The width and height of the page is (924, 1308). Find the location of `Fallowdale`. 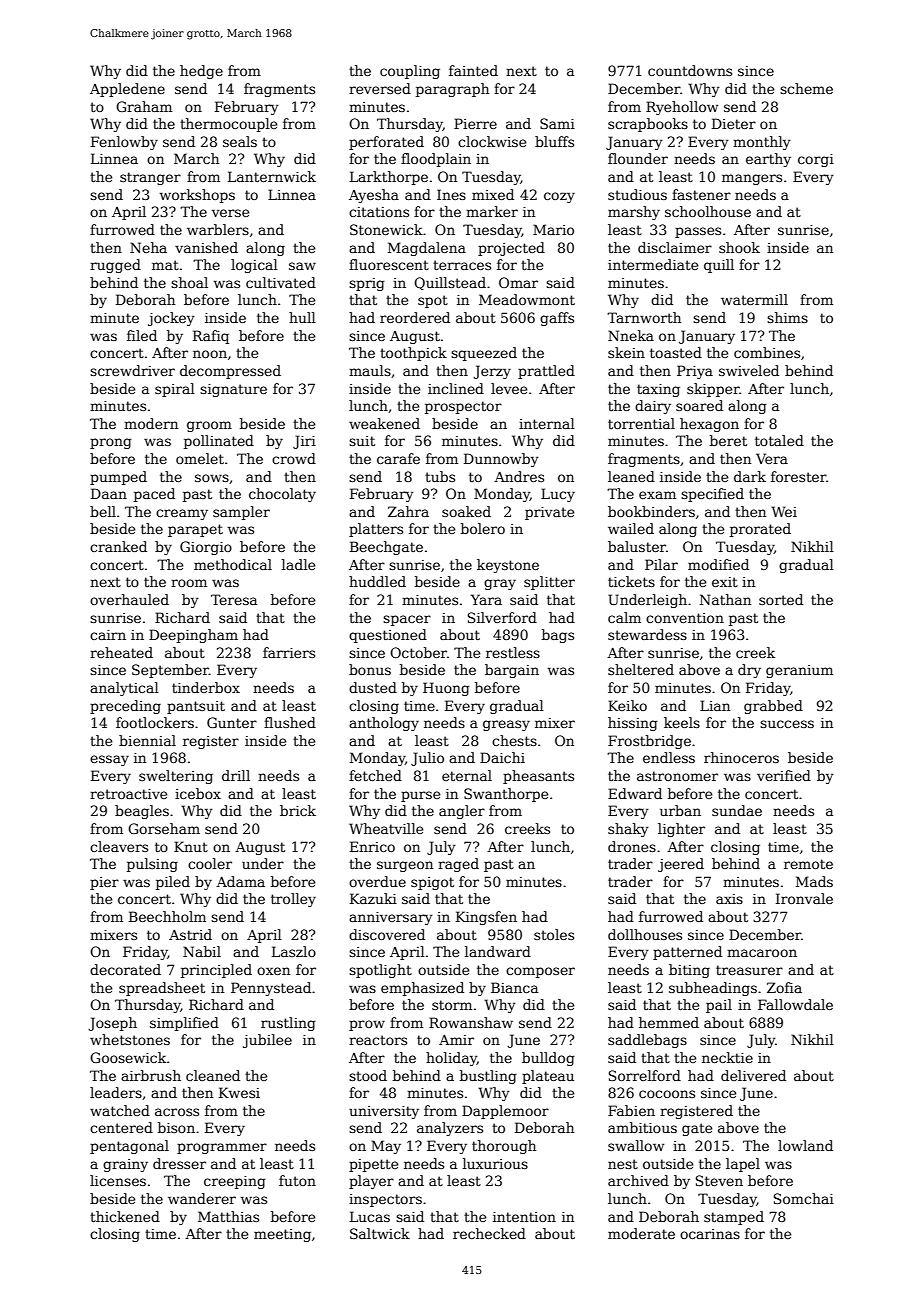

Fallowdale is located at coordinates (795, 1004).
